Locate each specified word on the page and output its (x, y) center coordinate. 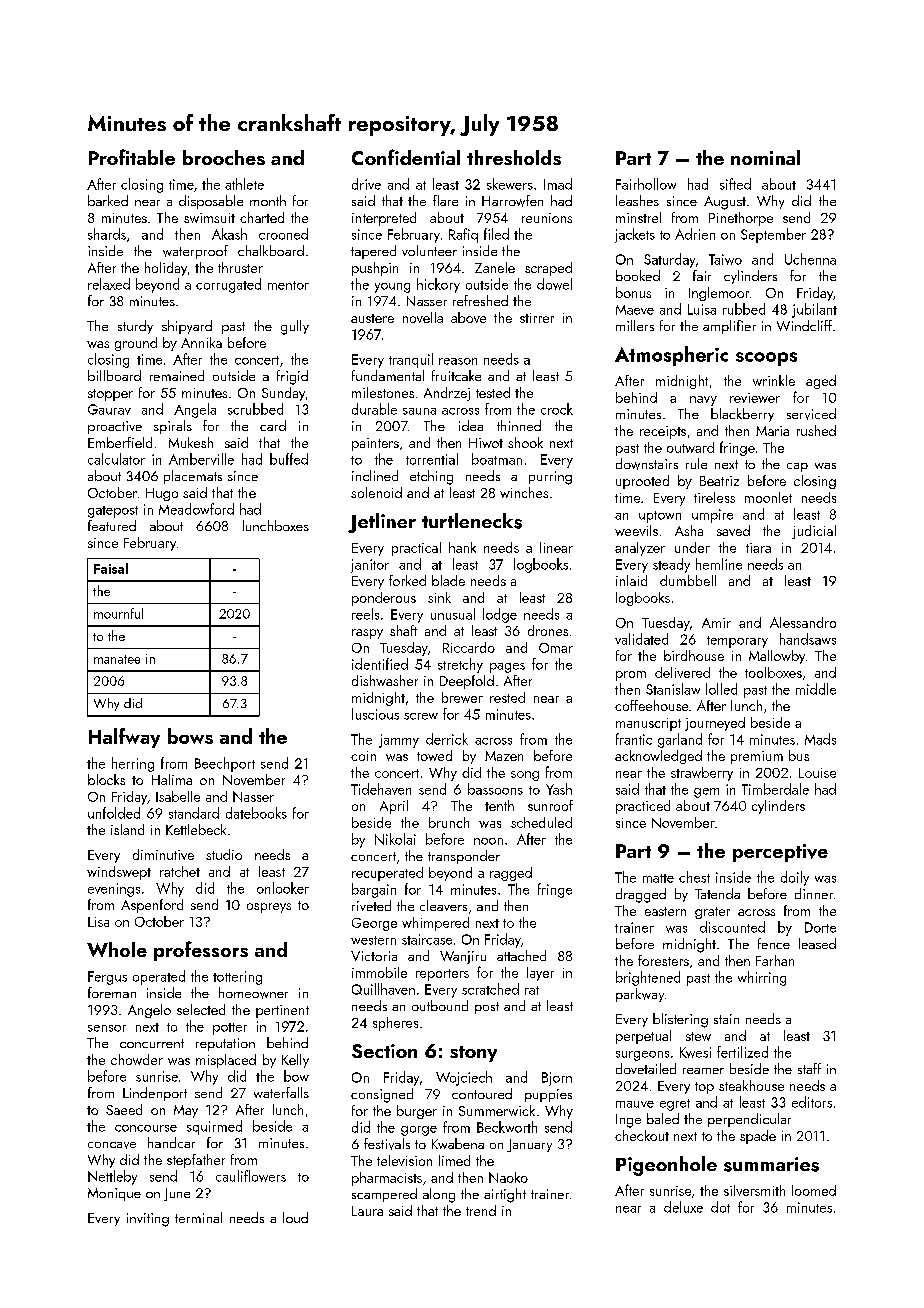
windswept (119, 873)
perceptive (780, 853)
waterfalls (281, 1092)
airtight (505, 1195)
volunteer (429, 250)
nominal (765, 157)
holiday (166, 269)
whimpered (435, 924)
